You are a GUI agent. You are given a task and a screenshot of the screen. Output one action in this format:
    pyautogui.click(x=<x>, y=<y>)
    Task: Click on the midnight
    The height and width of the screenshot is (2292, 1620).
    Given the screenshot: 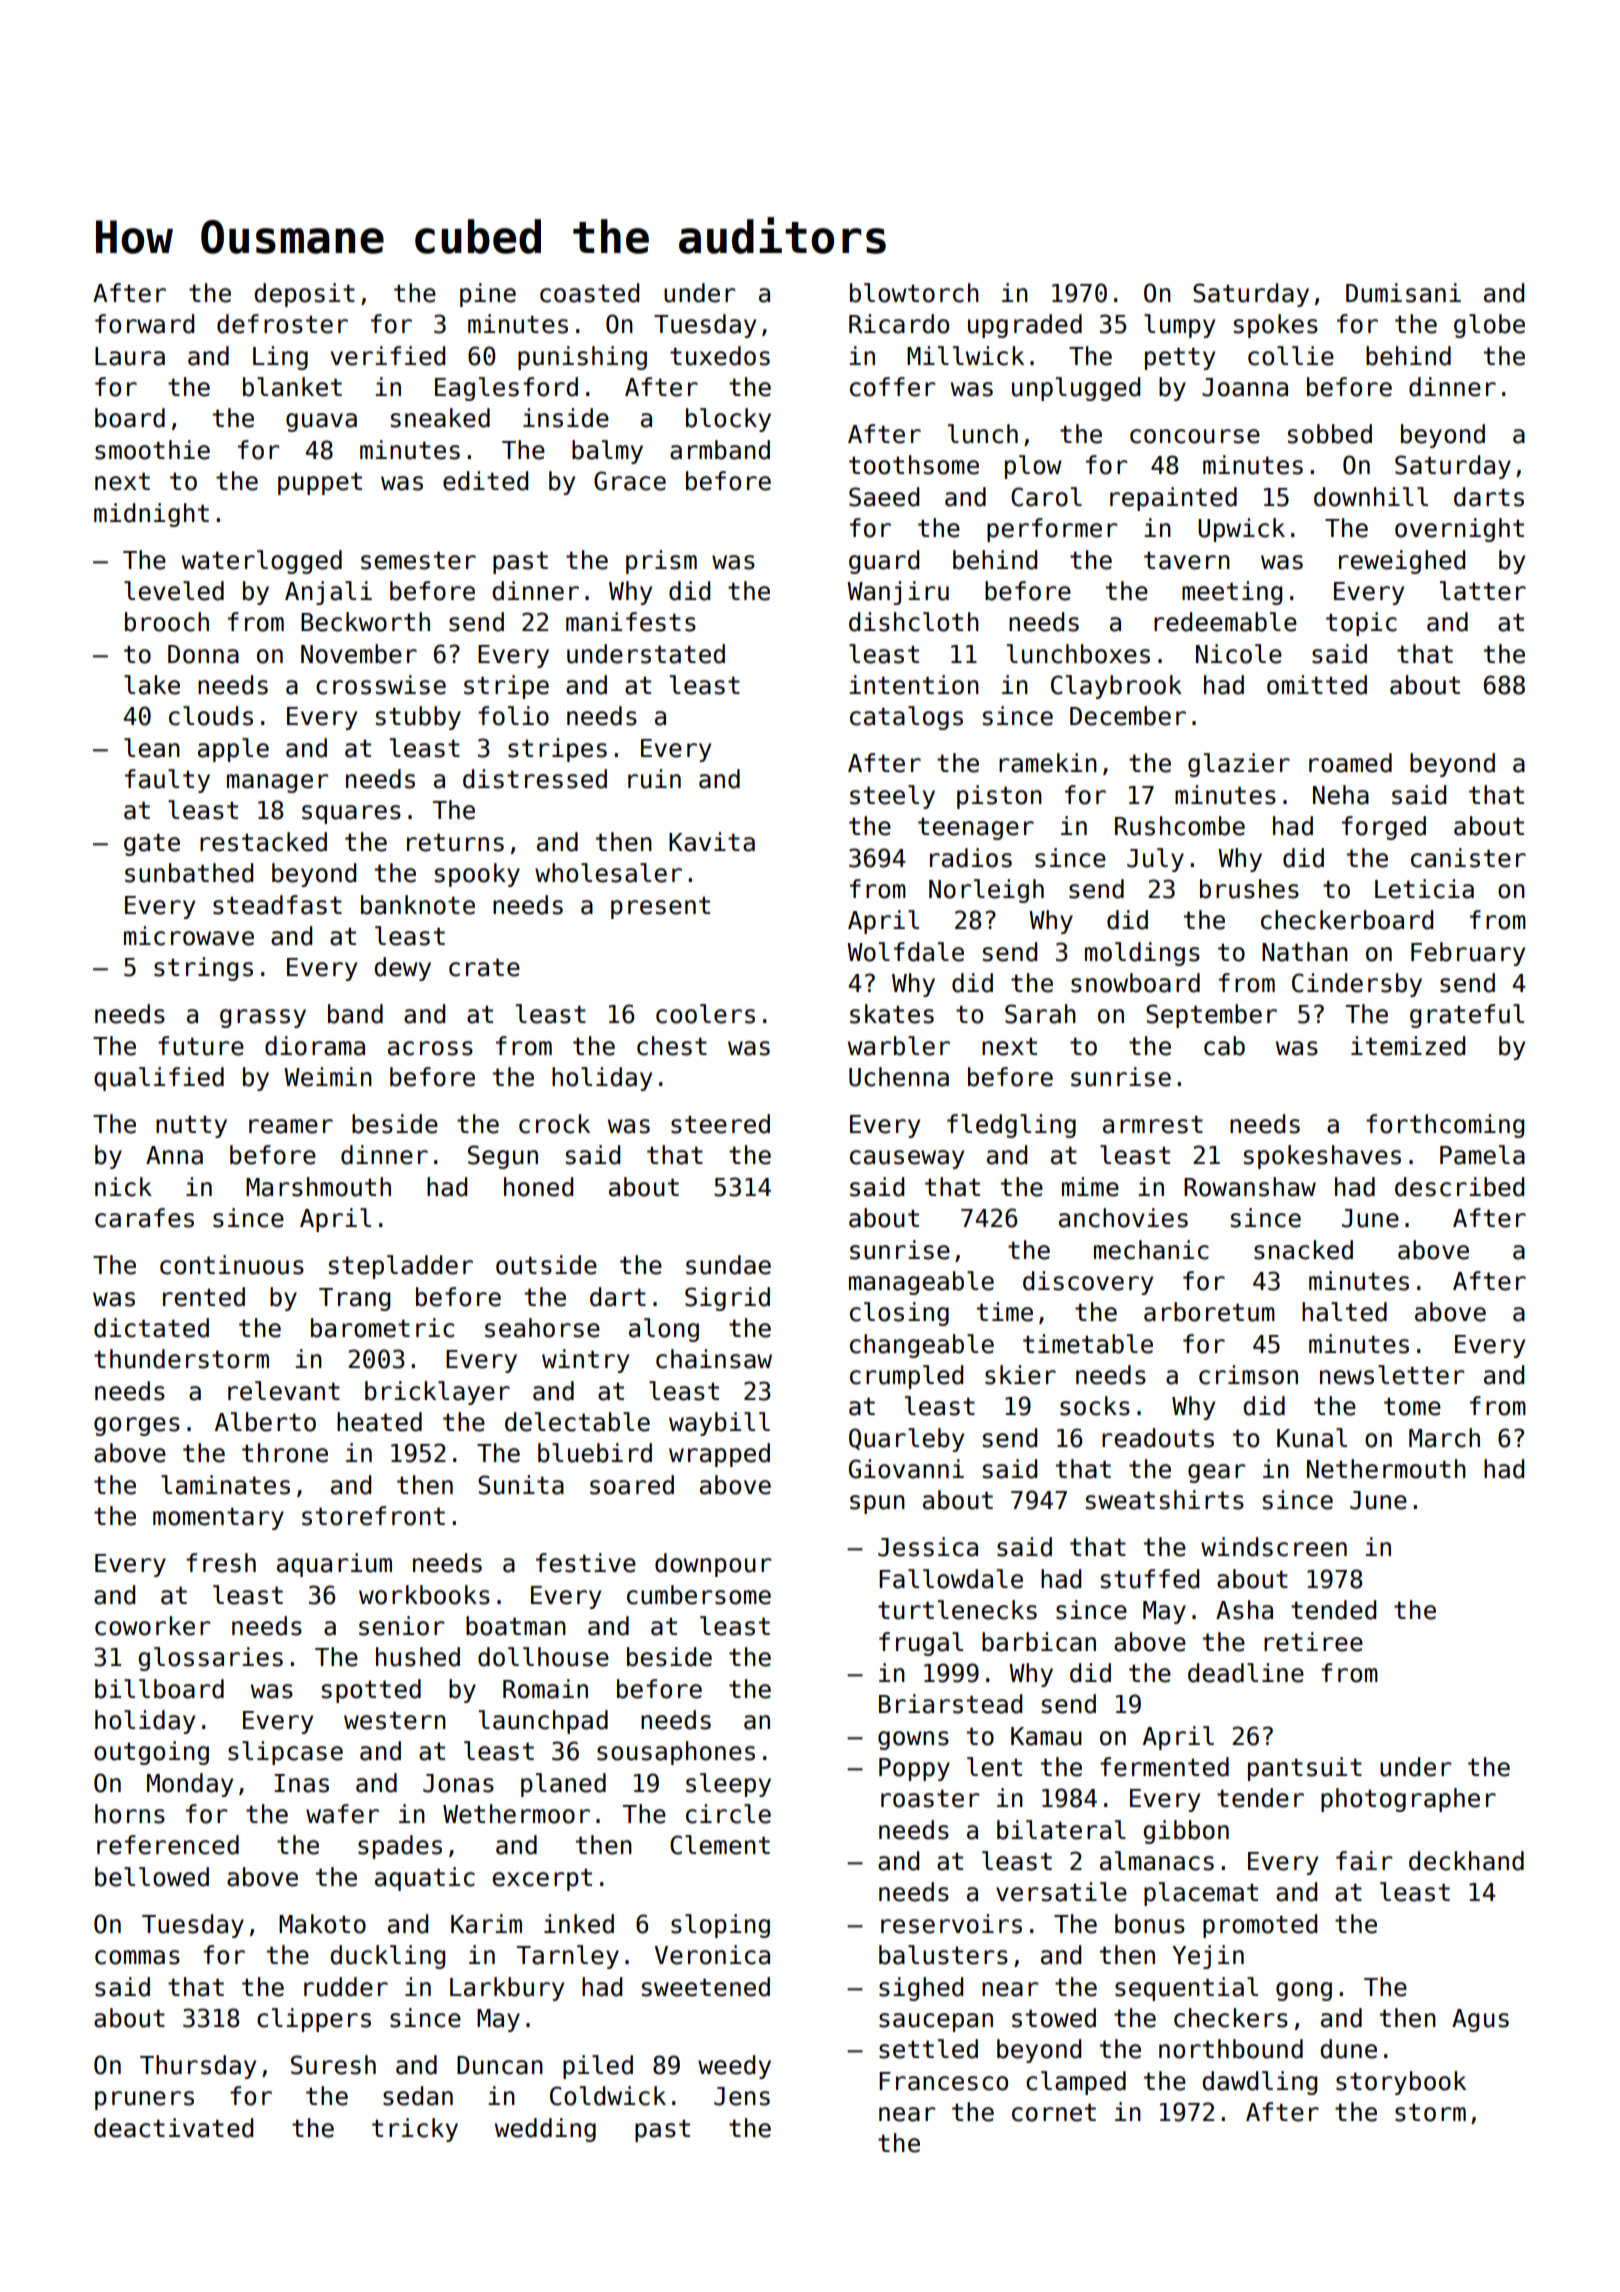 What is the action you would take?
    pyautogui.click(x=151, y=515)
